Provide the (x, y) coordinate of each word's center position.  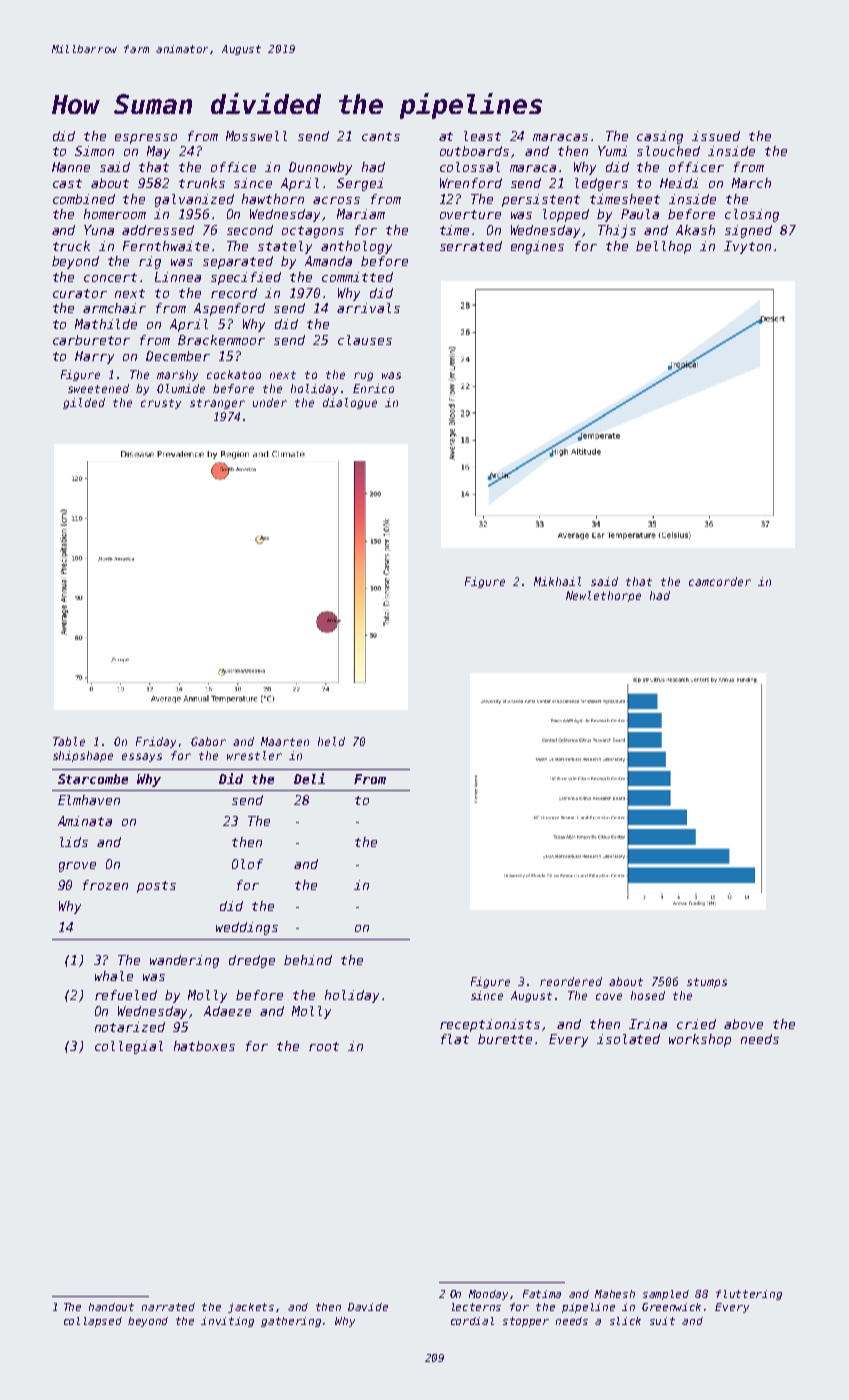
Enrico (373, 388)
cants (381, 136)
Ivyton (747, 247)
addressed (158, 230)
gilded (84, 403)
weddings (247, 928)
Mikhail (557, 581)
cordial (472, 1321)
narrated (168, 1307)
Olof (247, 864)
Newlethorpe (603, 596)
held (331, 741)
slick (625, 1321)
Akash (695, 230)
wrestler (254, 755)
